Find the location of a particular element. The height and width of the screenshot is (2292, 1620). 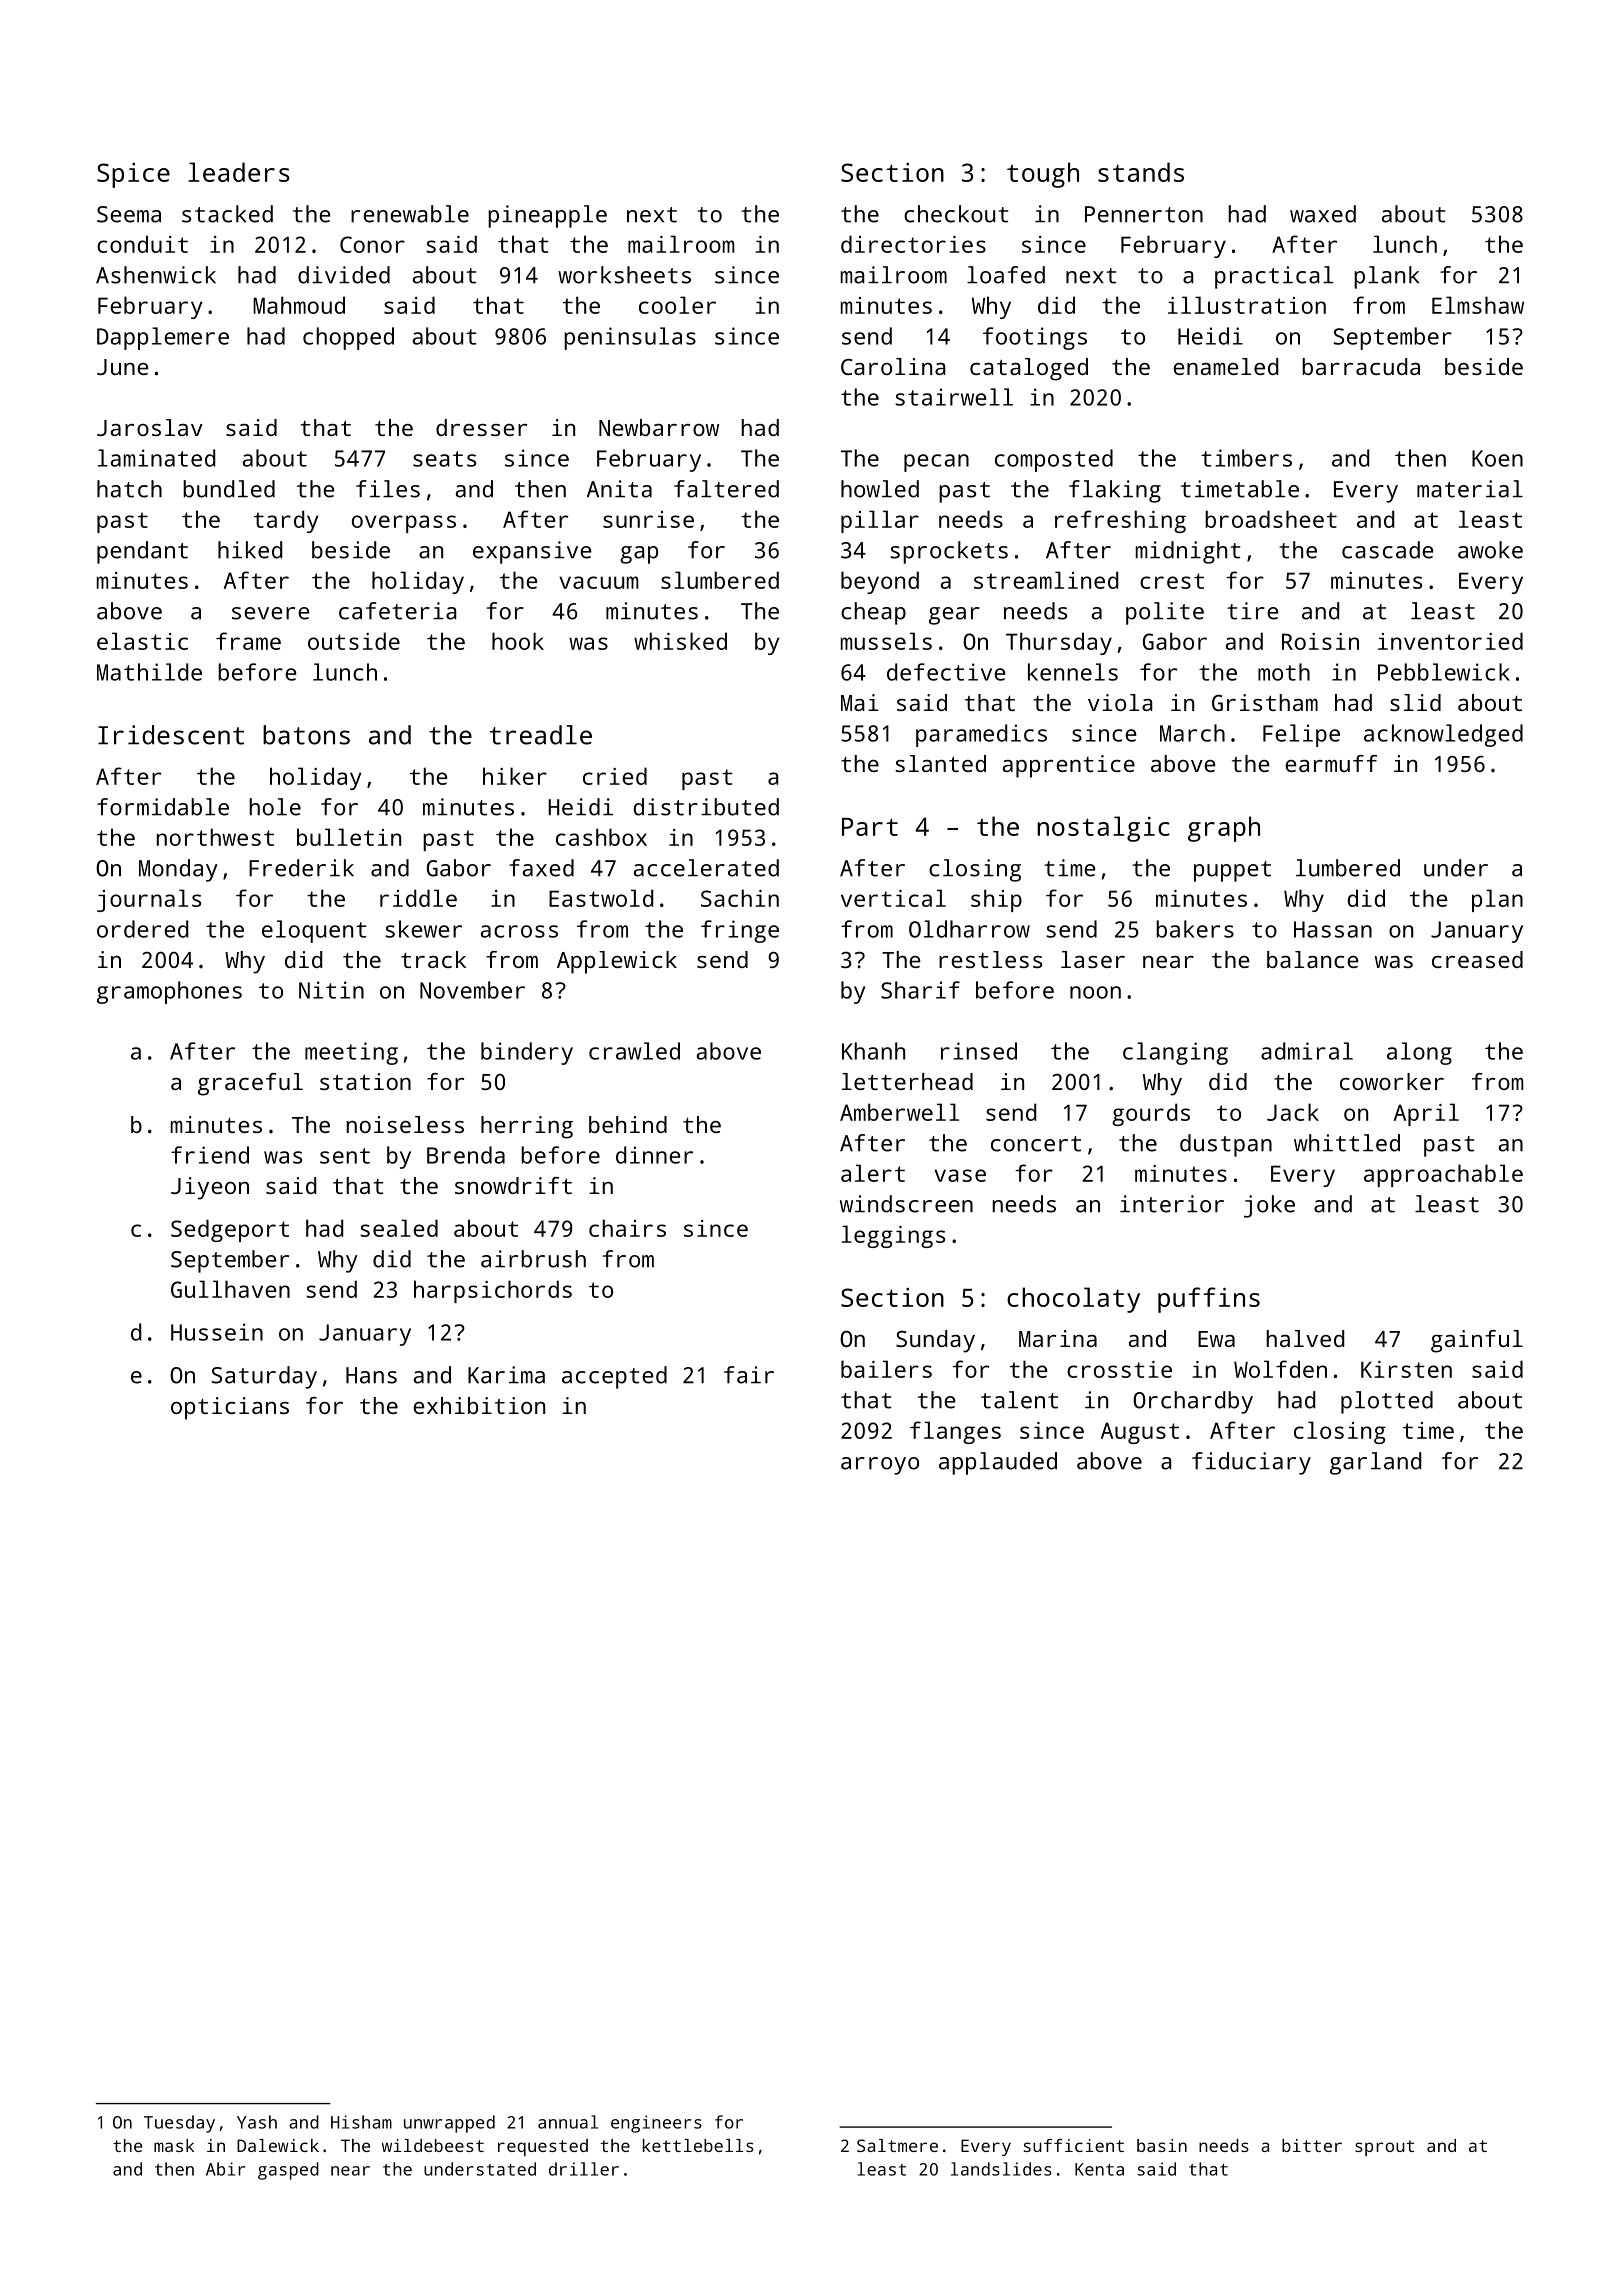

garland is located at coordinates (1375, 1463).
